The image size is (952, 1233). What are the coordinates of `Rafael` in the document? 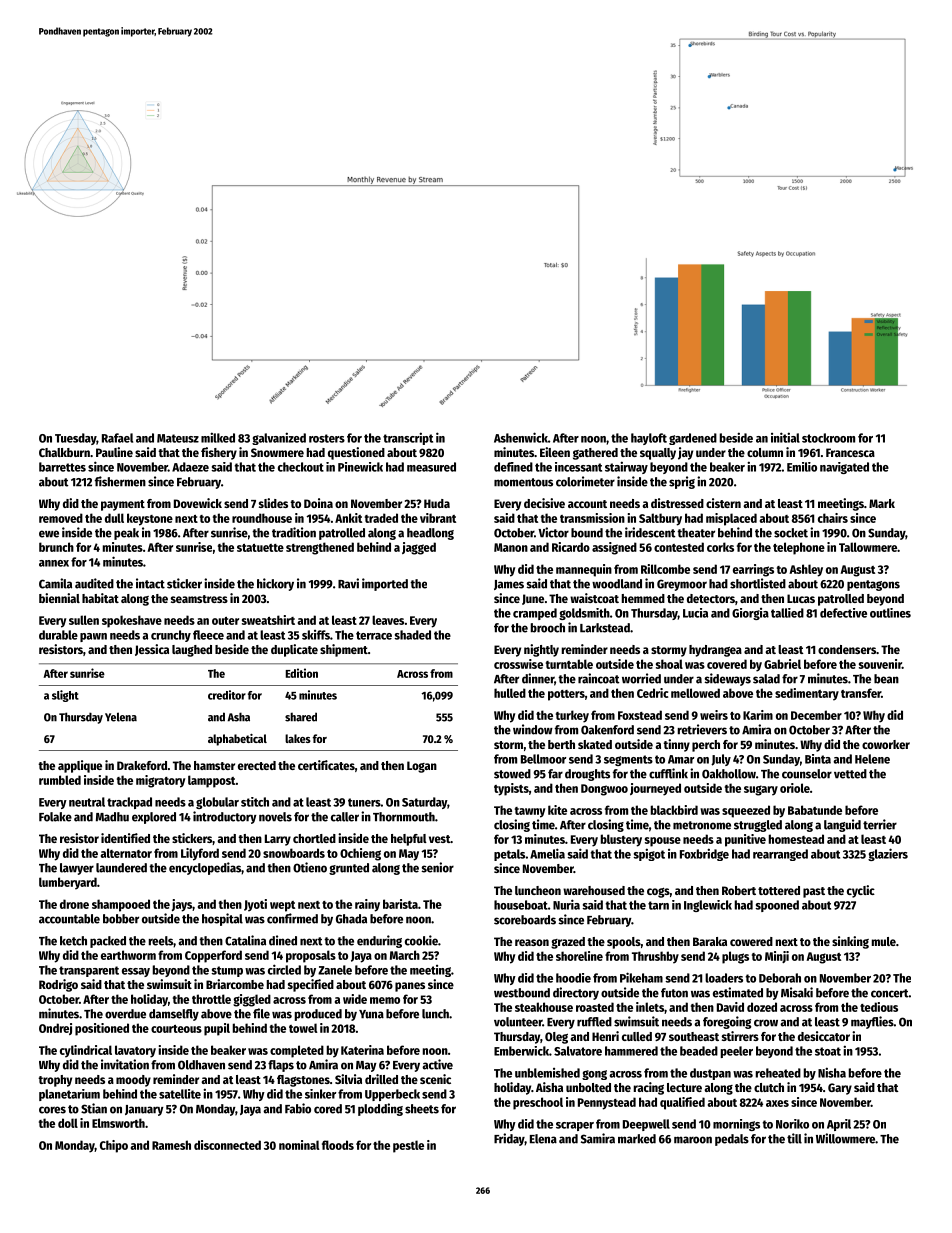 It's located at (117, 438).
